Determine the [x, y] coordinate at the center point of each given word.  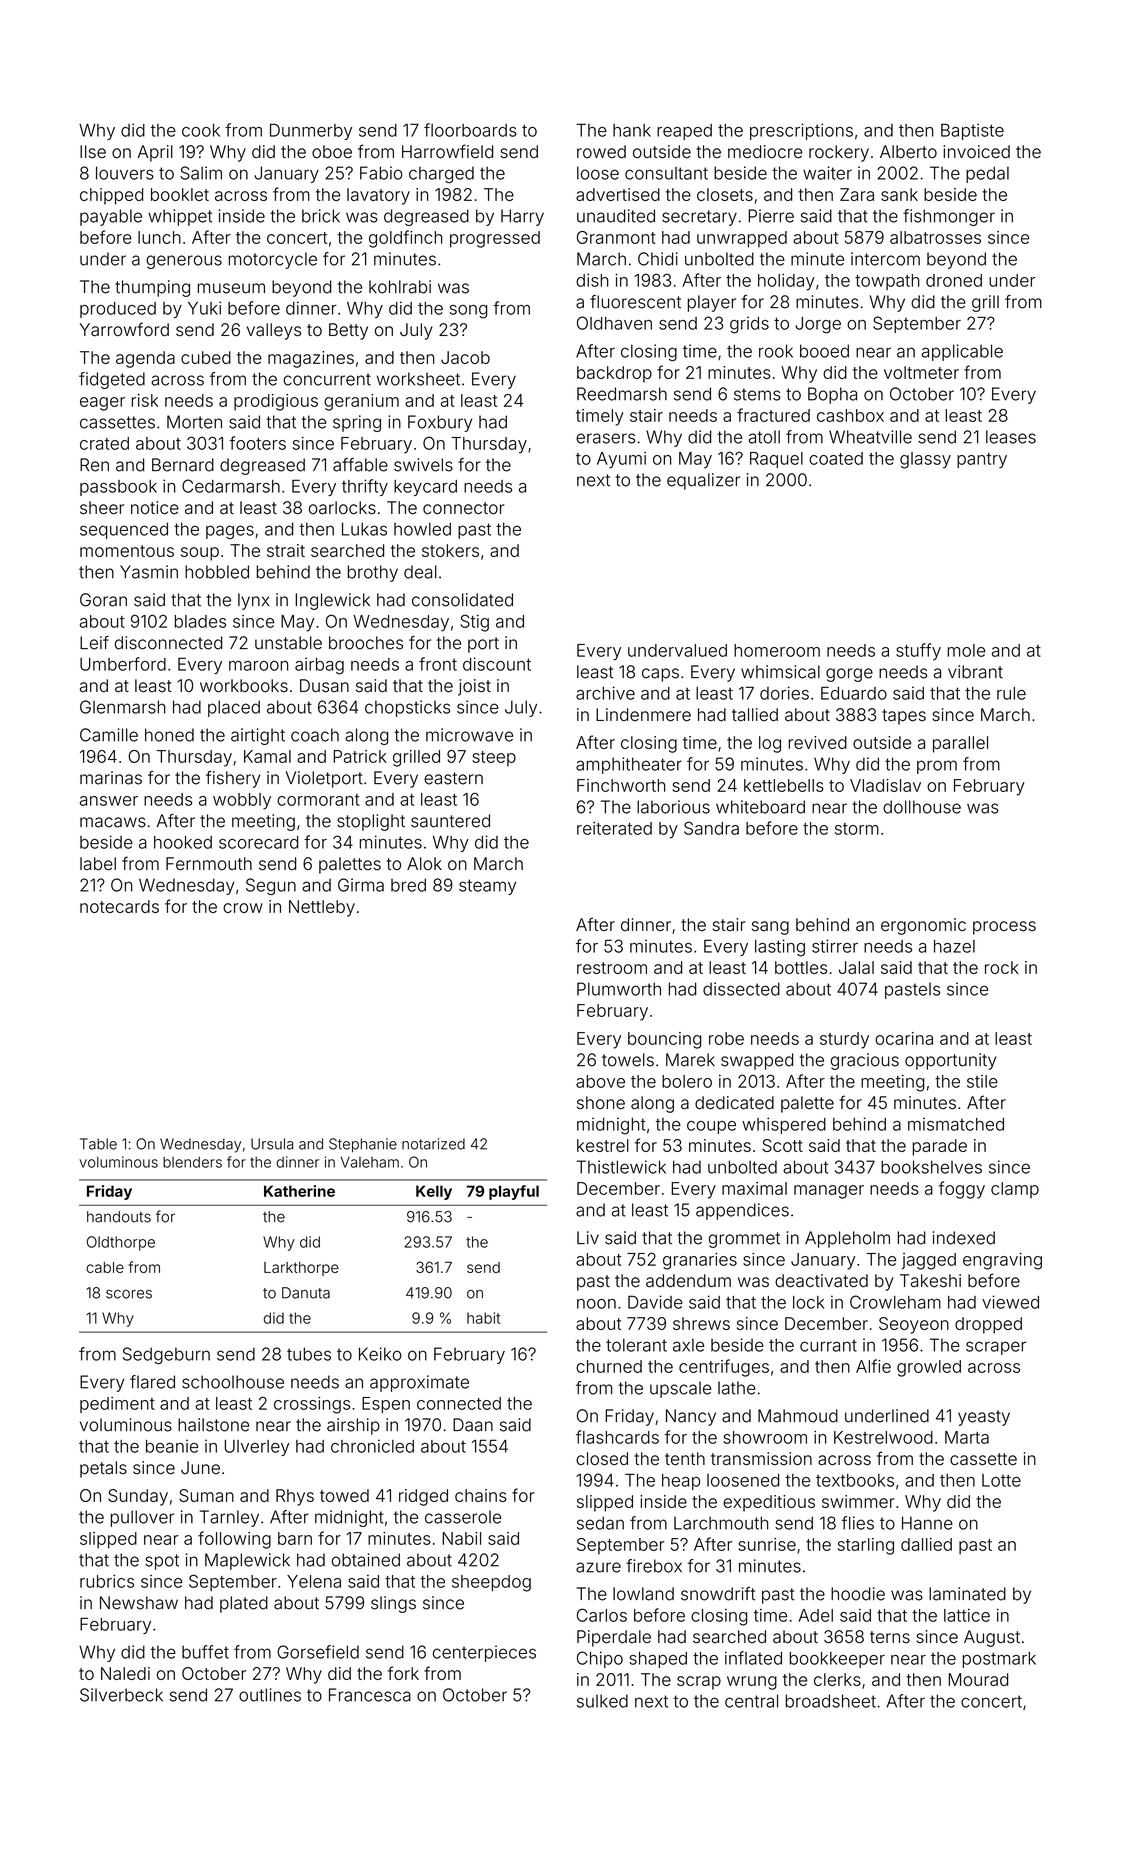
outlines [270, 1695]
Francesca [370, 1695]
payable [111, 217]
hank [632, 130]
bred [408, 885]
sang [770, 928]
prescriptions [801, 131]
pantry [982, 461]
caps [660, 675]
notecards [119, 906]
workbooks [244, 686]
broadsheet [830, 1701]
